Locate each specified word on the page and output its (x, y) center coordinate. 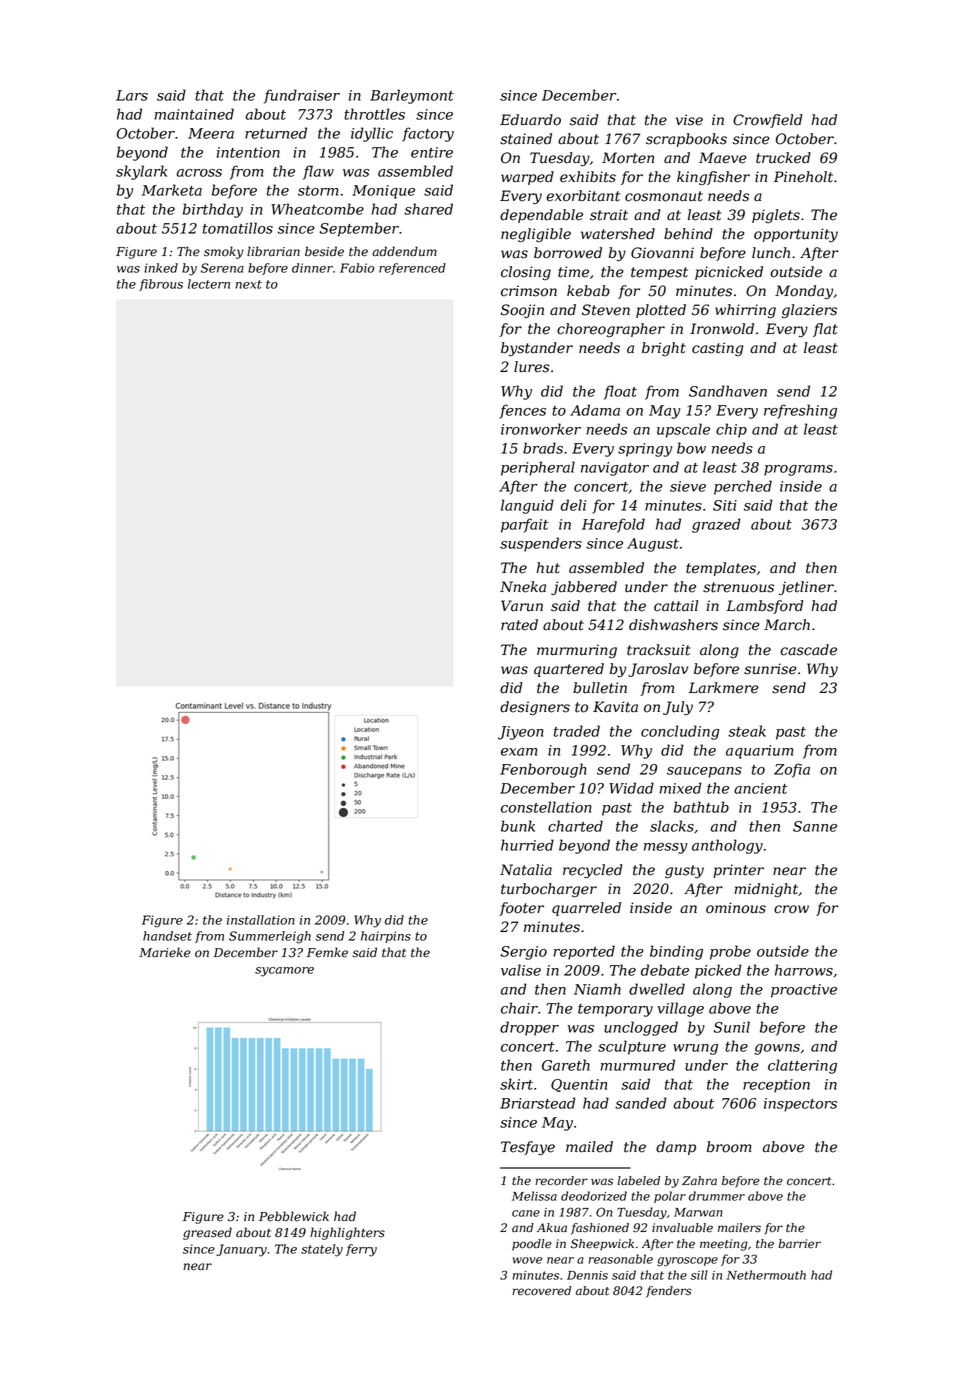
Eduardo (530, 120)
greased (207, 1233)
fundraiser (302, 96)
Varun (522, 606)
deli (573, 505)
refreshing (800, 411)
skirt (516, 1084)
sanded (641, 1103)
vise (689, 120)
